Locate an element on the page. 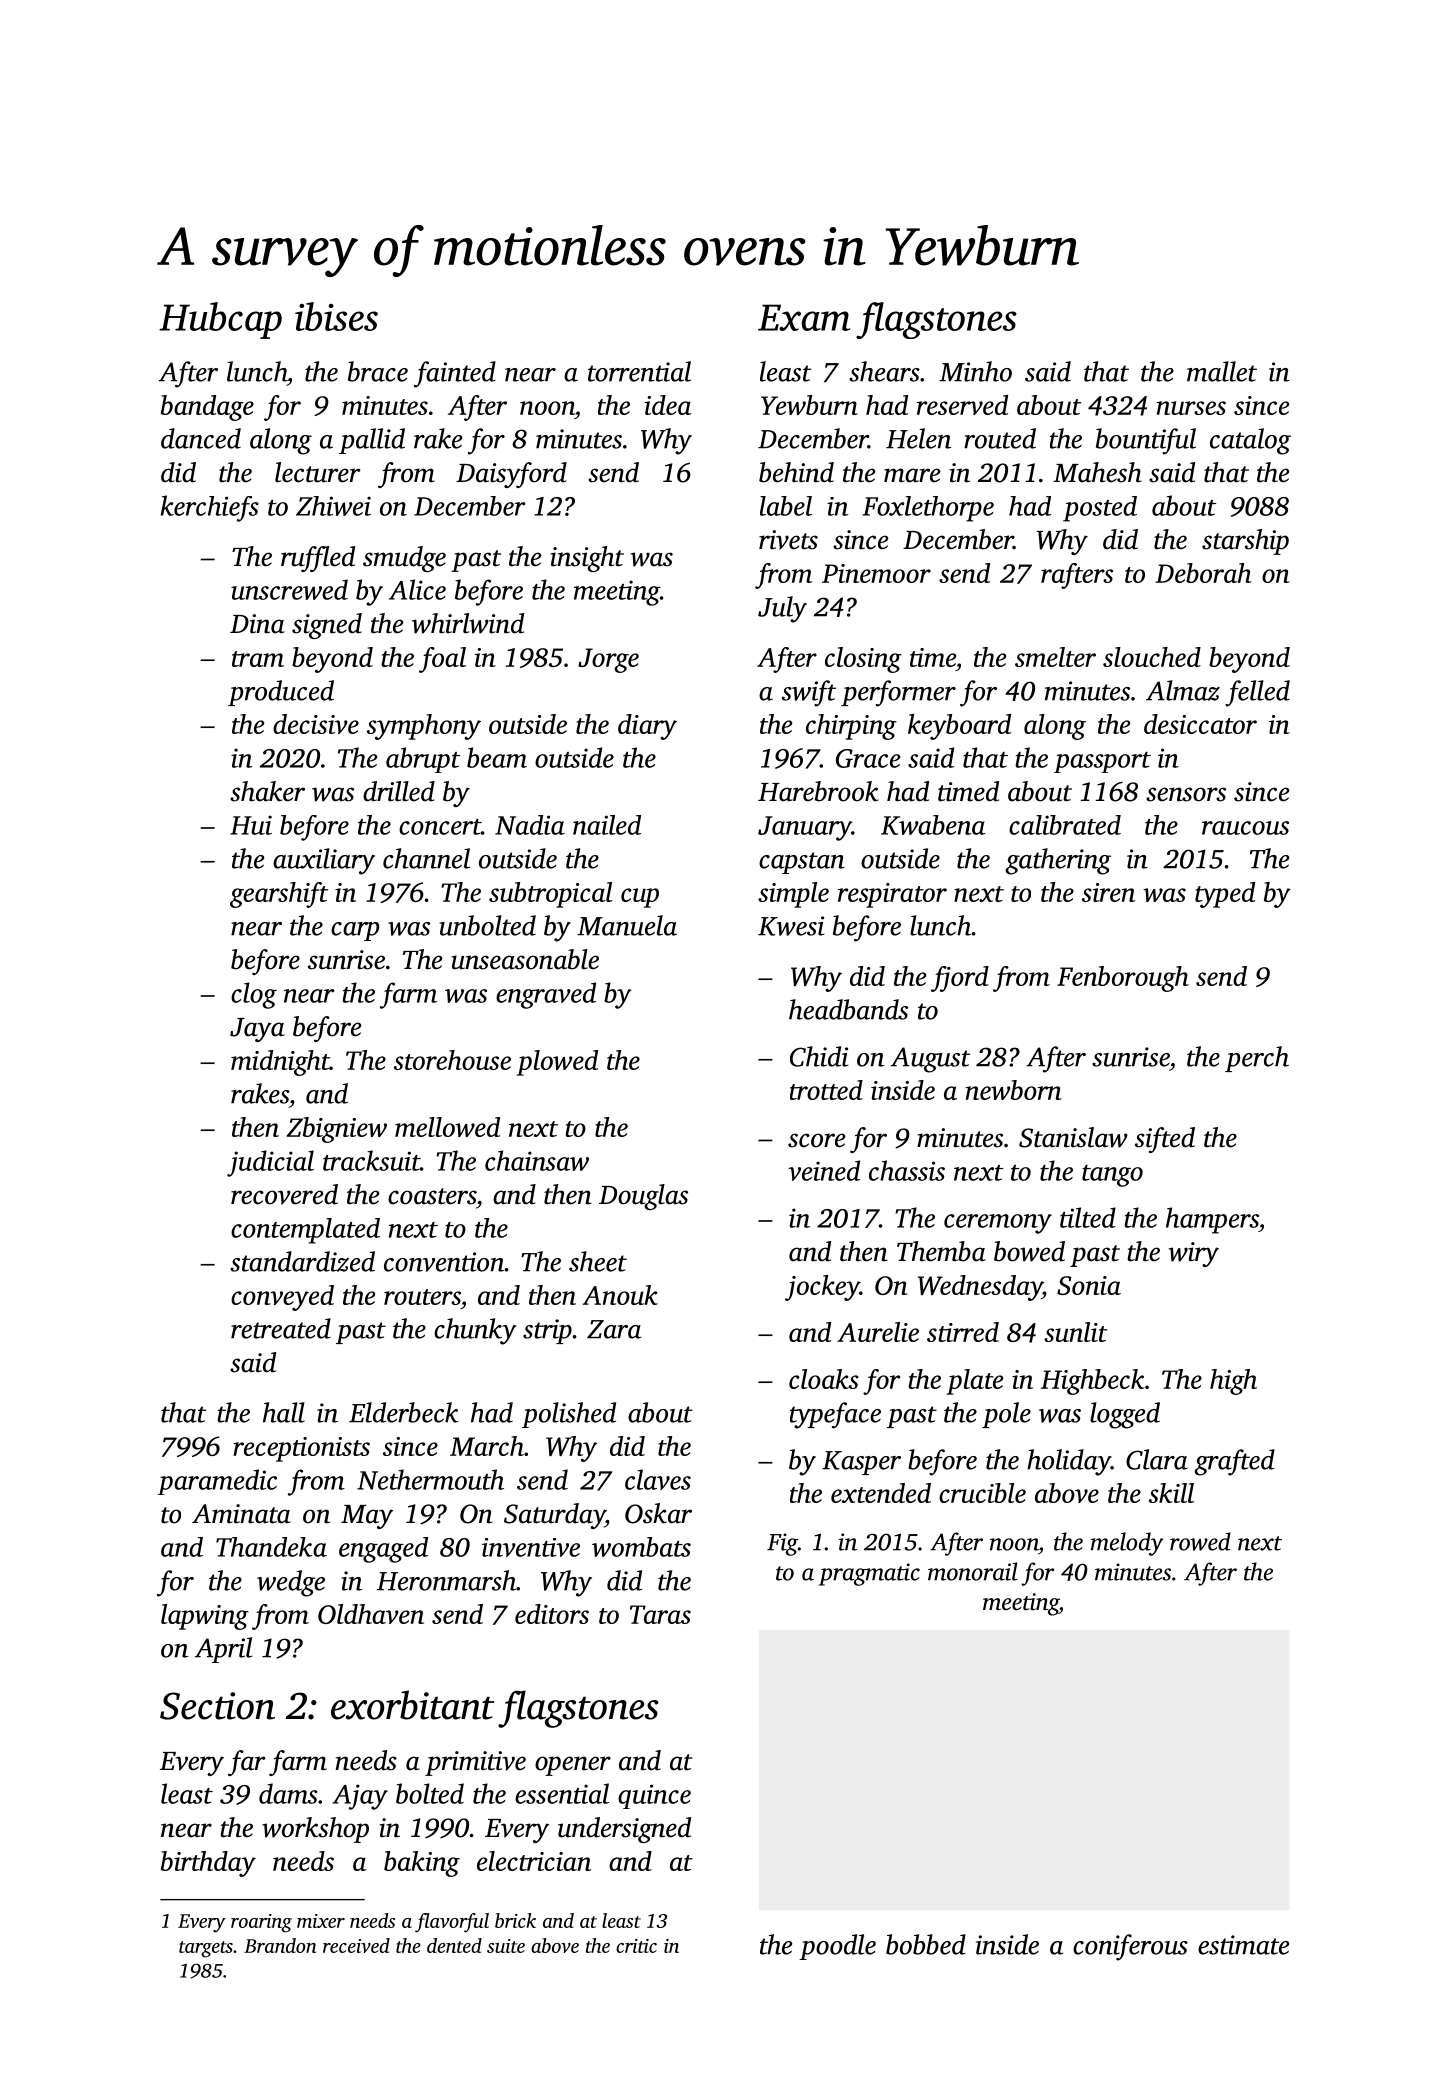  ibises is located at coordinates (336, 316).
